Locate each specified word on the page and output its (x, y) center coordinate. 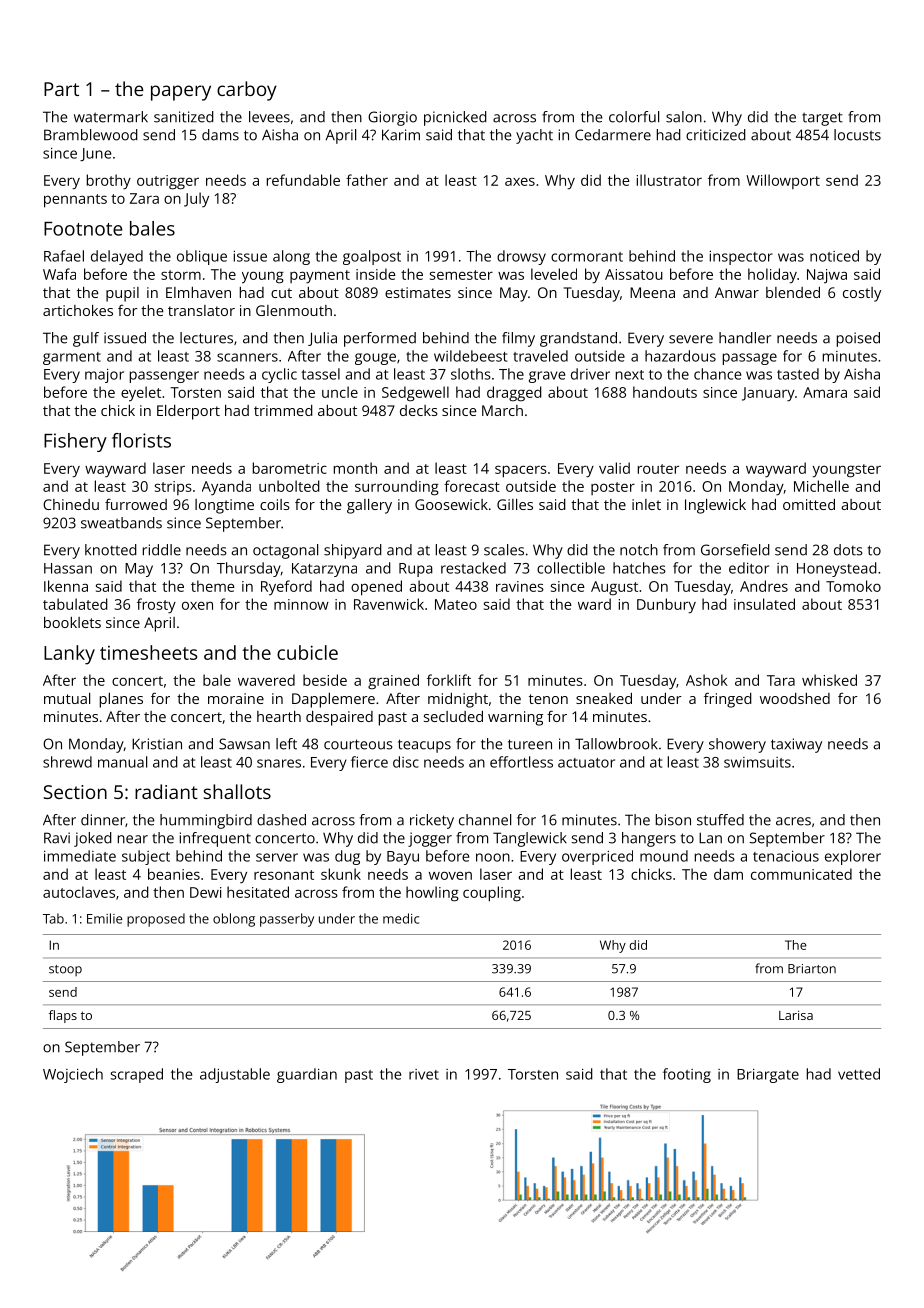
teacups (424, 746)
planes (121, 700)
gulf (86, 339)
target (822, 119)
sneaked (604, 698)
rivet (424, 1074)
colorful (634, 117)
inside (376, 274)
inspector (741, 258)
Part (61, 89)
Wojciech (73, 1075)
